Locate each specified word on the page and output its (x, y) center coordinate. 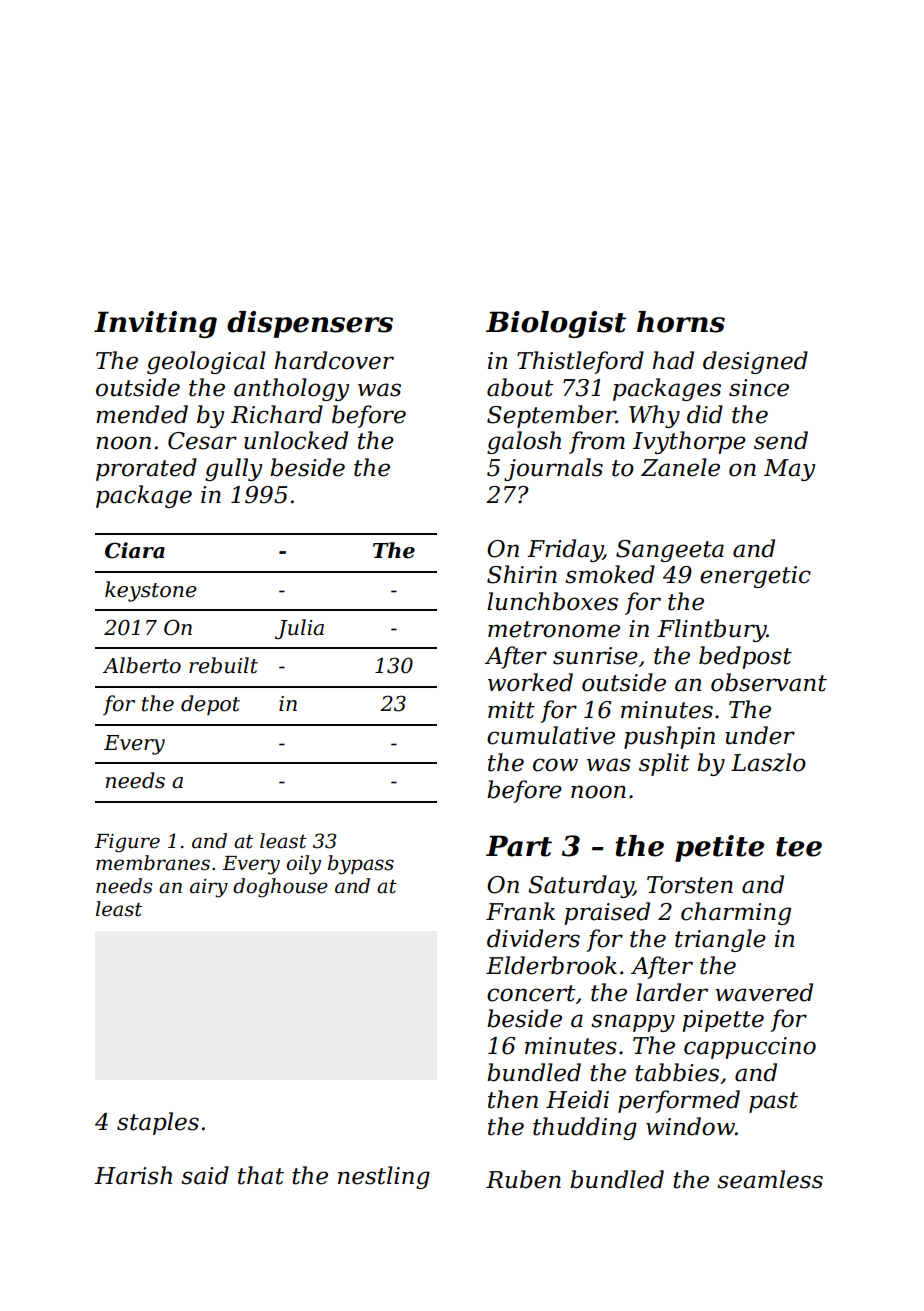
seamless (770, 1179)
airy (209, 888)
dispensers (310, 324)
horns (681, 322)
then (513, 1099)
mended (142, 414)
